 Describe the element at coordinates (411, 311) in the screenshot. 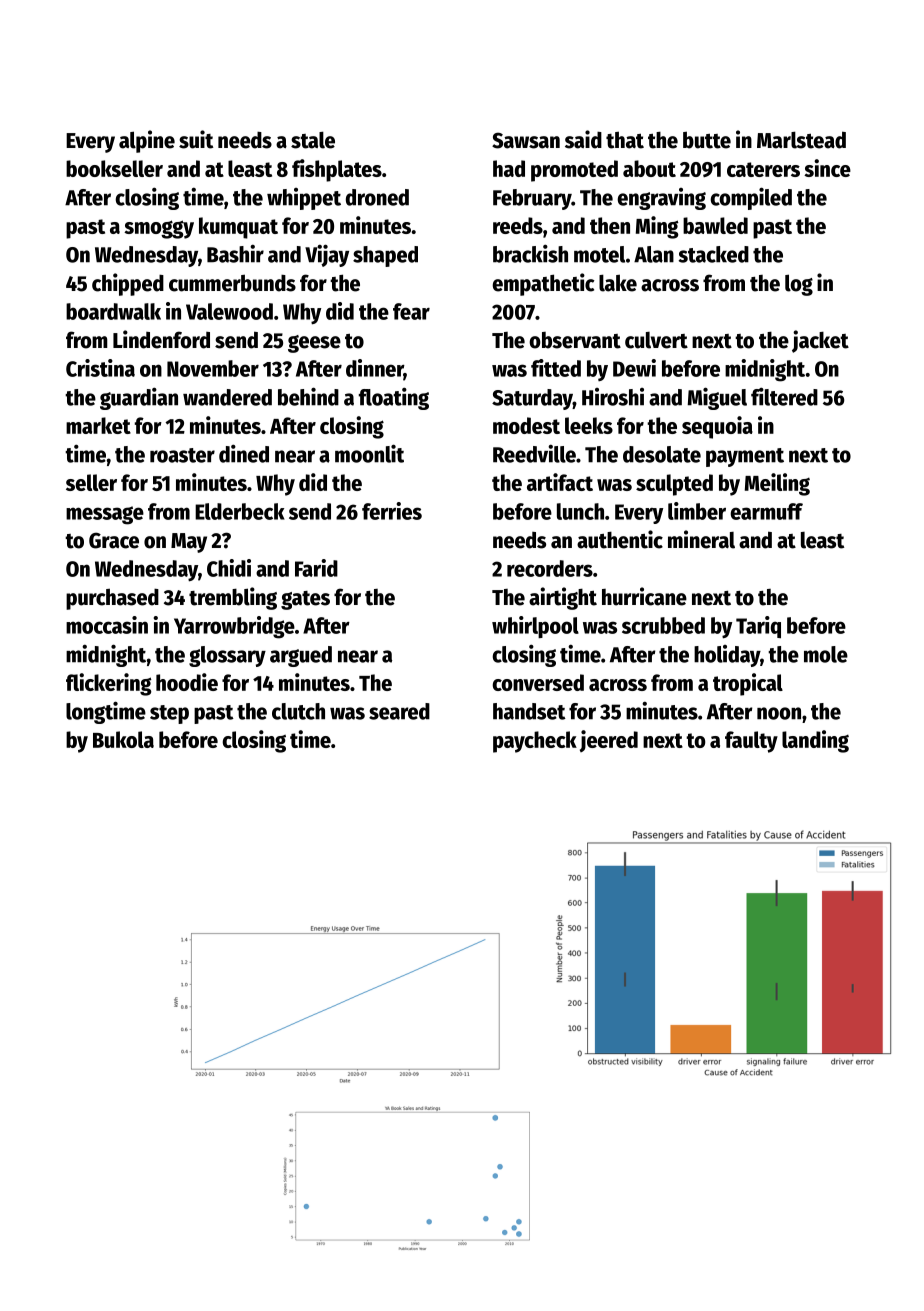

I see `fear` at that location.
